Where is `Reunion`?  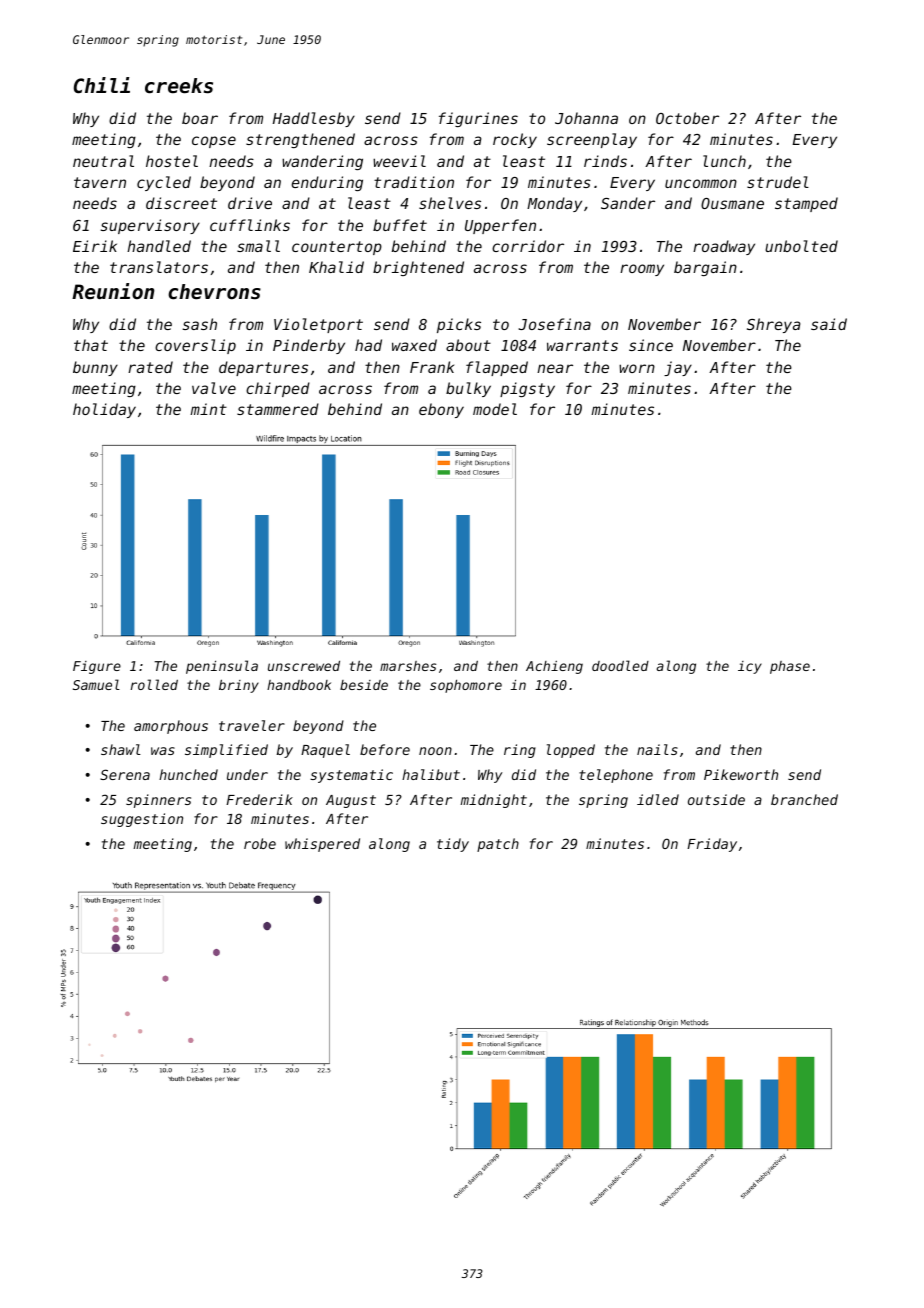 Reunion is located at coordinates (113, 291).
